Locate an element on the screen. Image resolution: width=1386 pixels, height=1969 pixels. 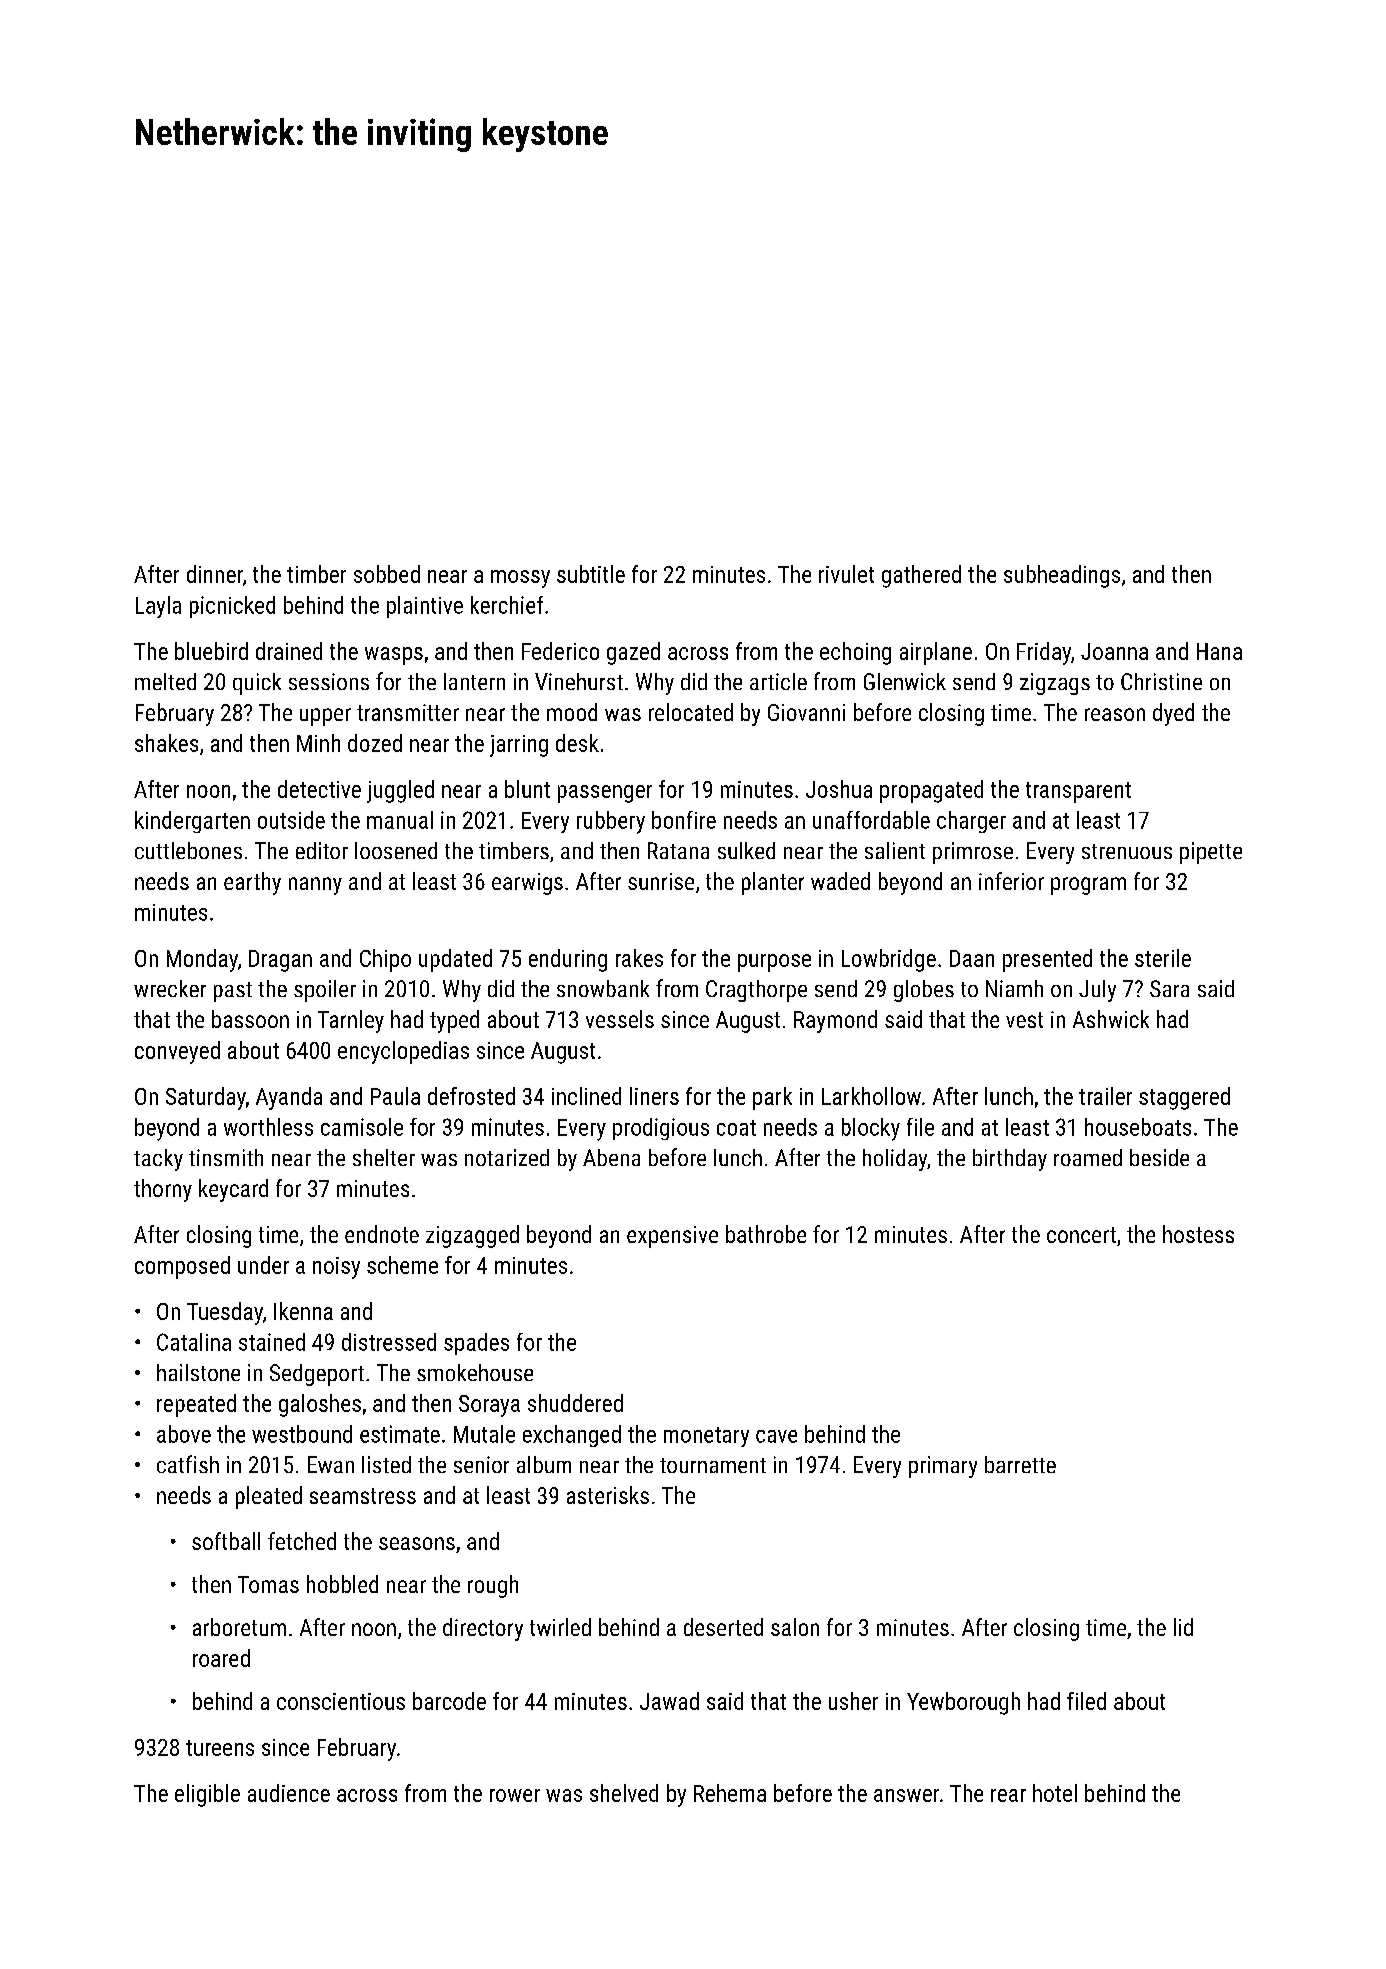
staggered is located at coordinates (1184, 1098).
